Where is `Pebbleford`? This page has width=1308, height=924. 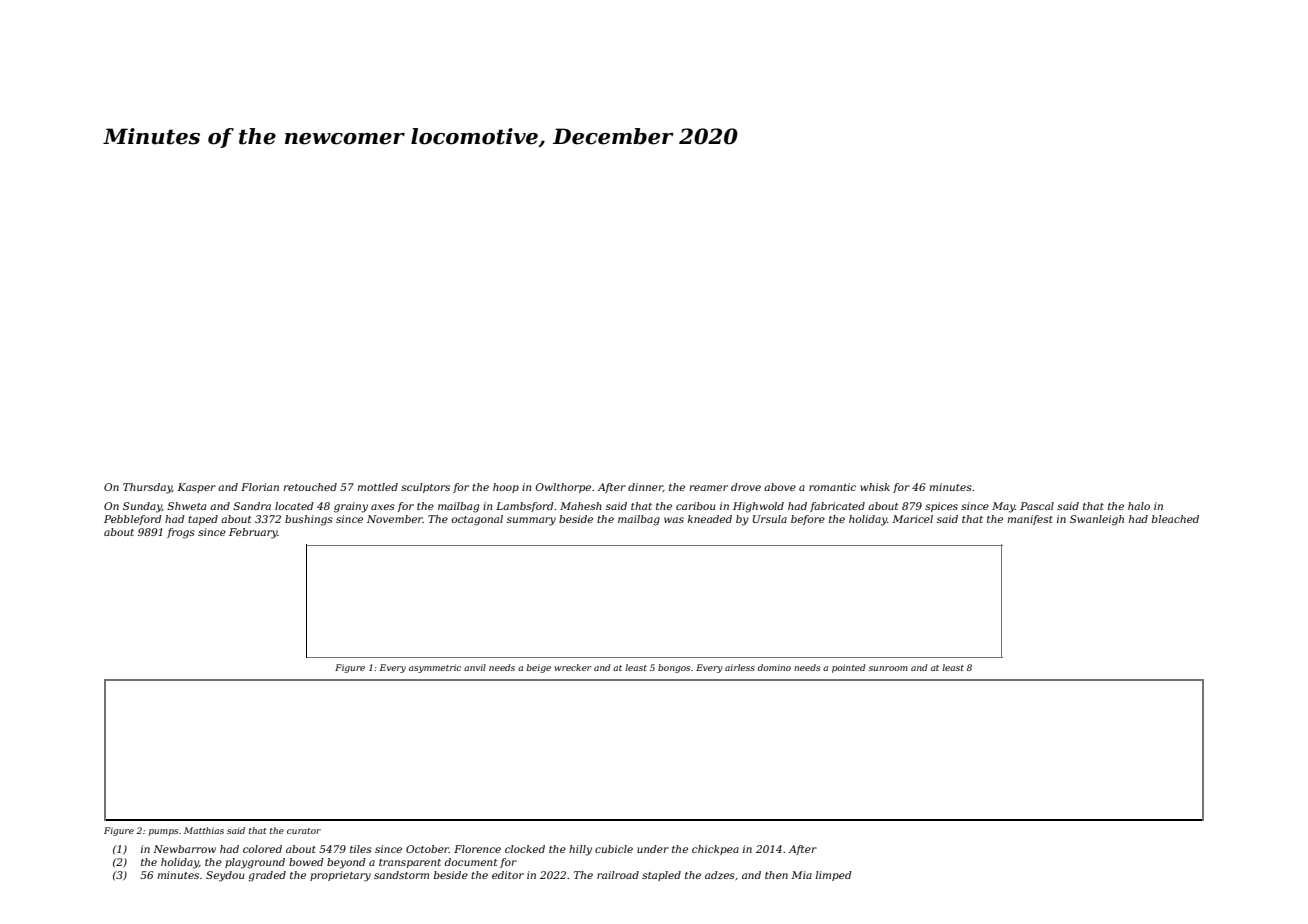 Pebbleford is located at coordinates (133, 520).
